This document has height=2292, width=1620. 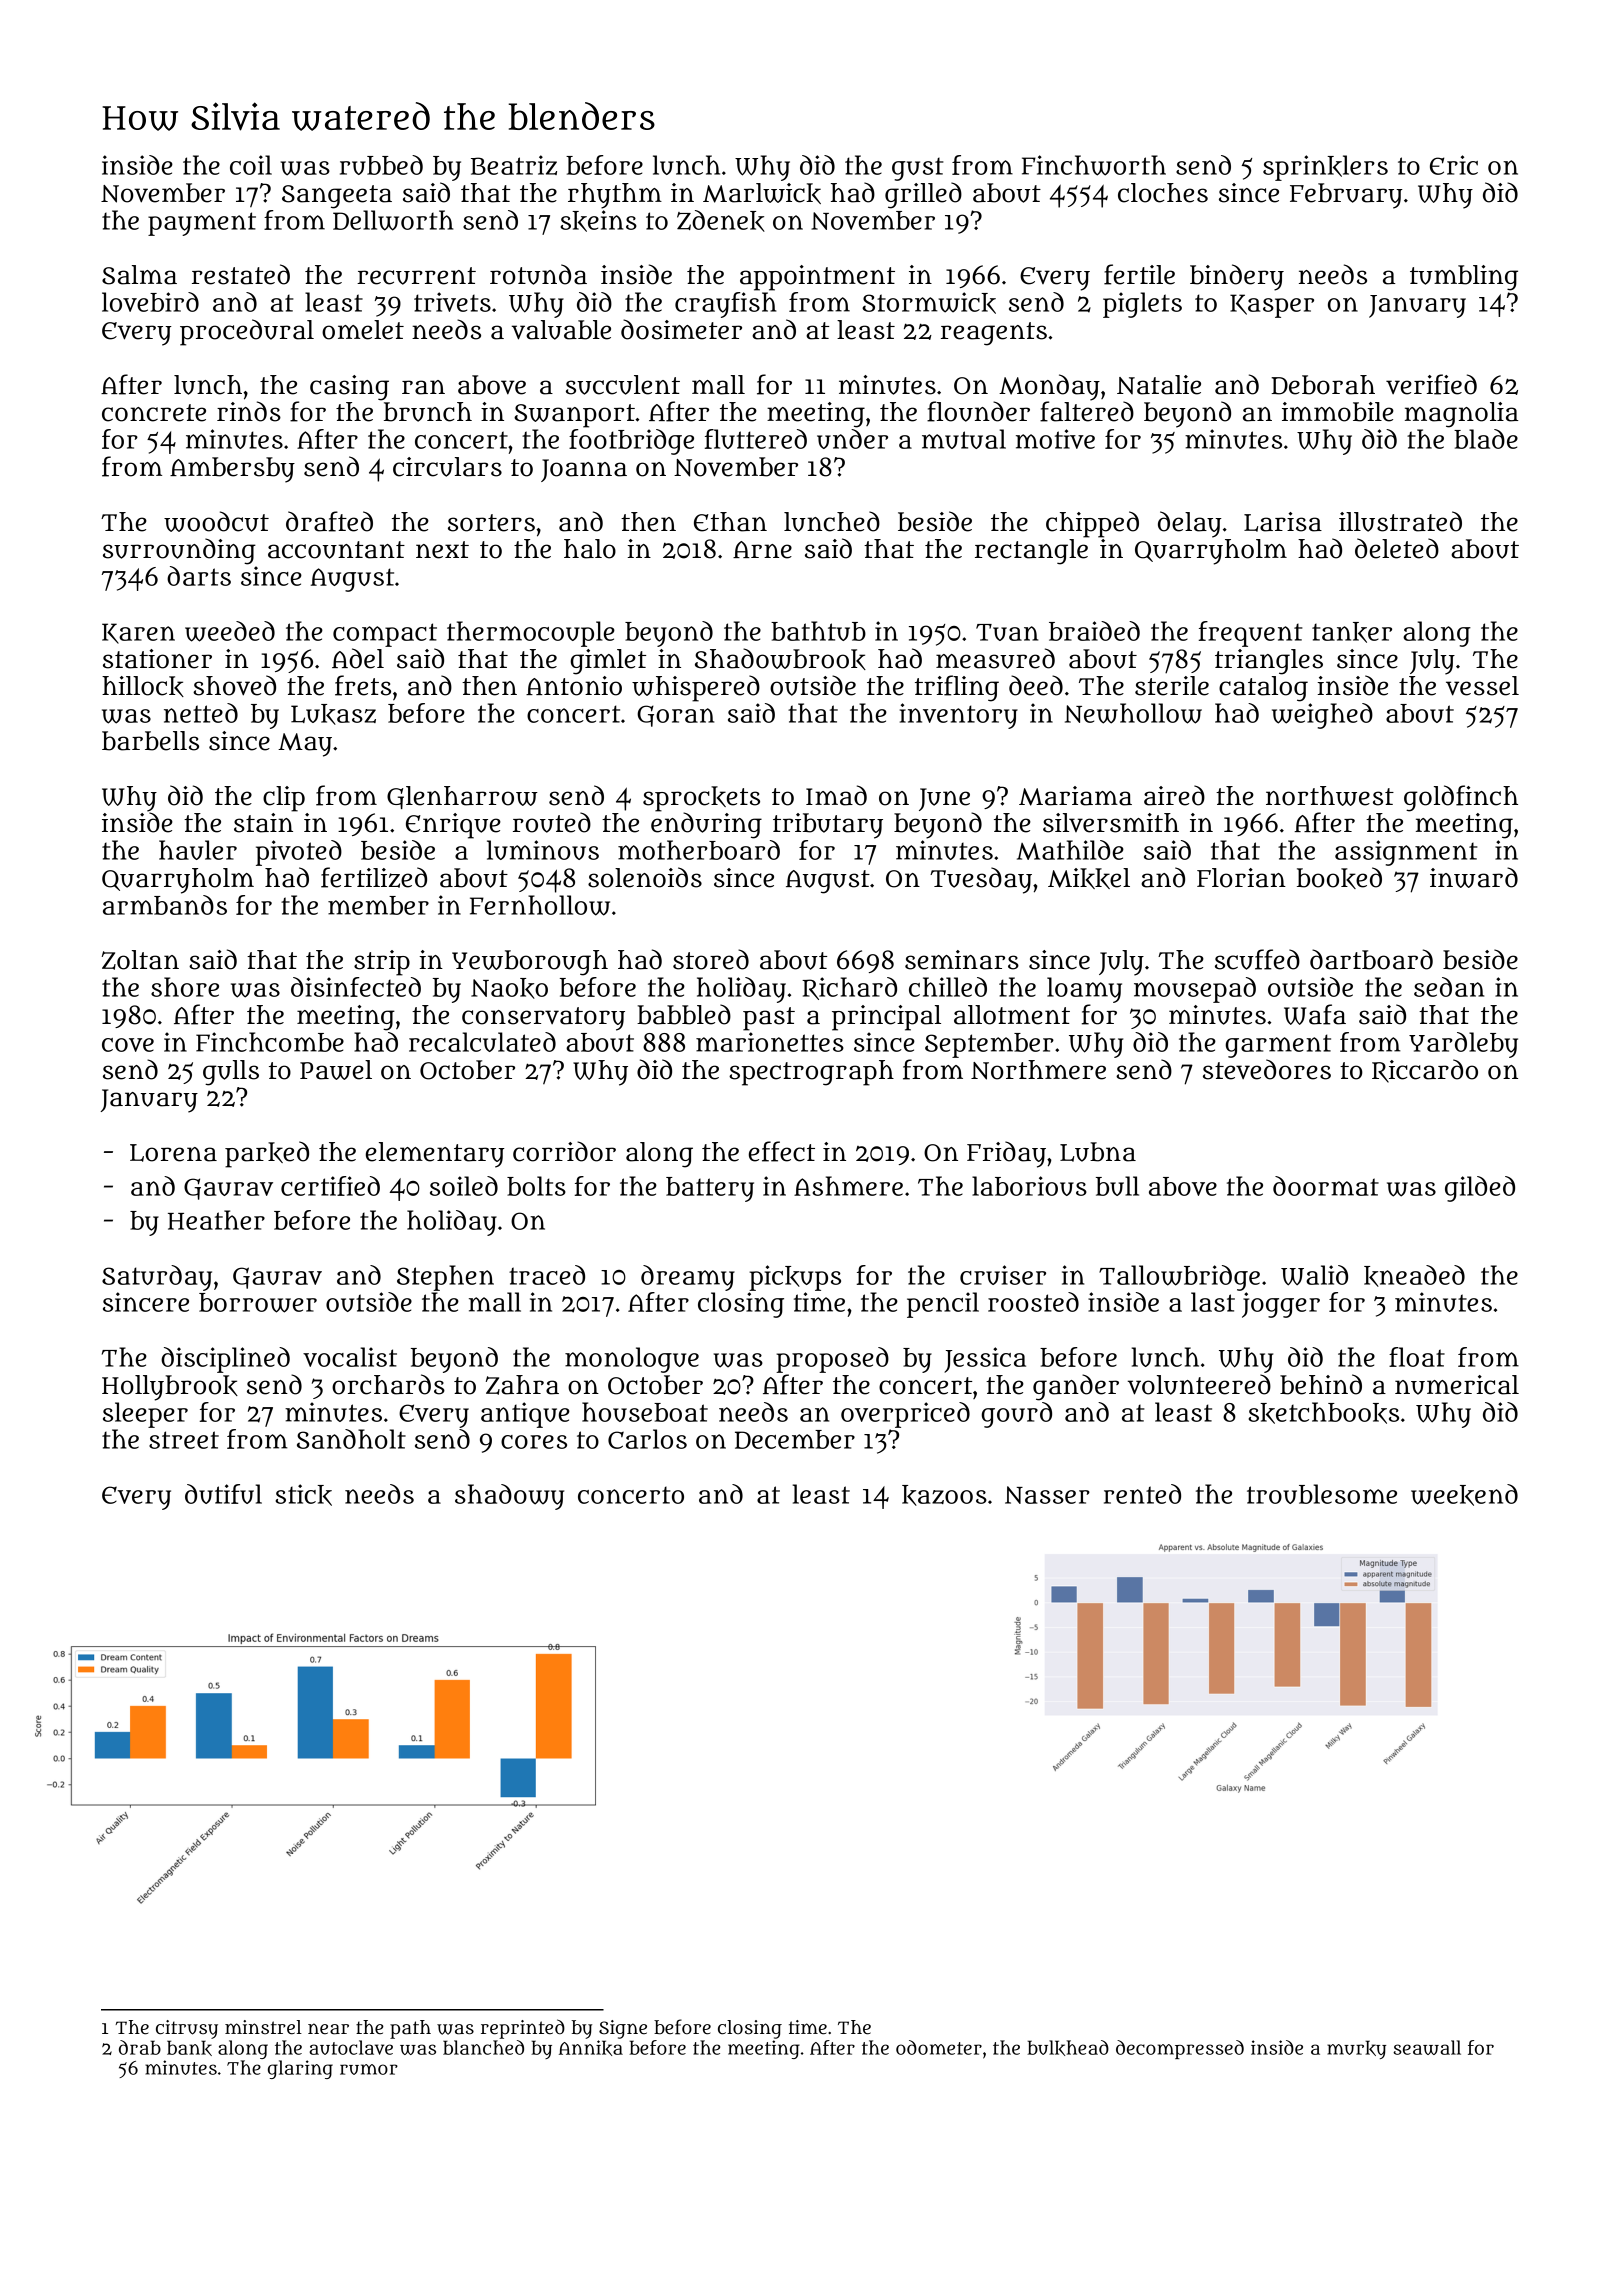 What do you see at coordinates (721, 221) in the document?
I see `Zdenek` at bounding box center [721, 221].
